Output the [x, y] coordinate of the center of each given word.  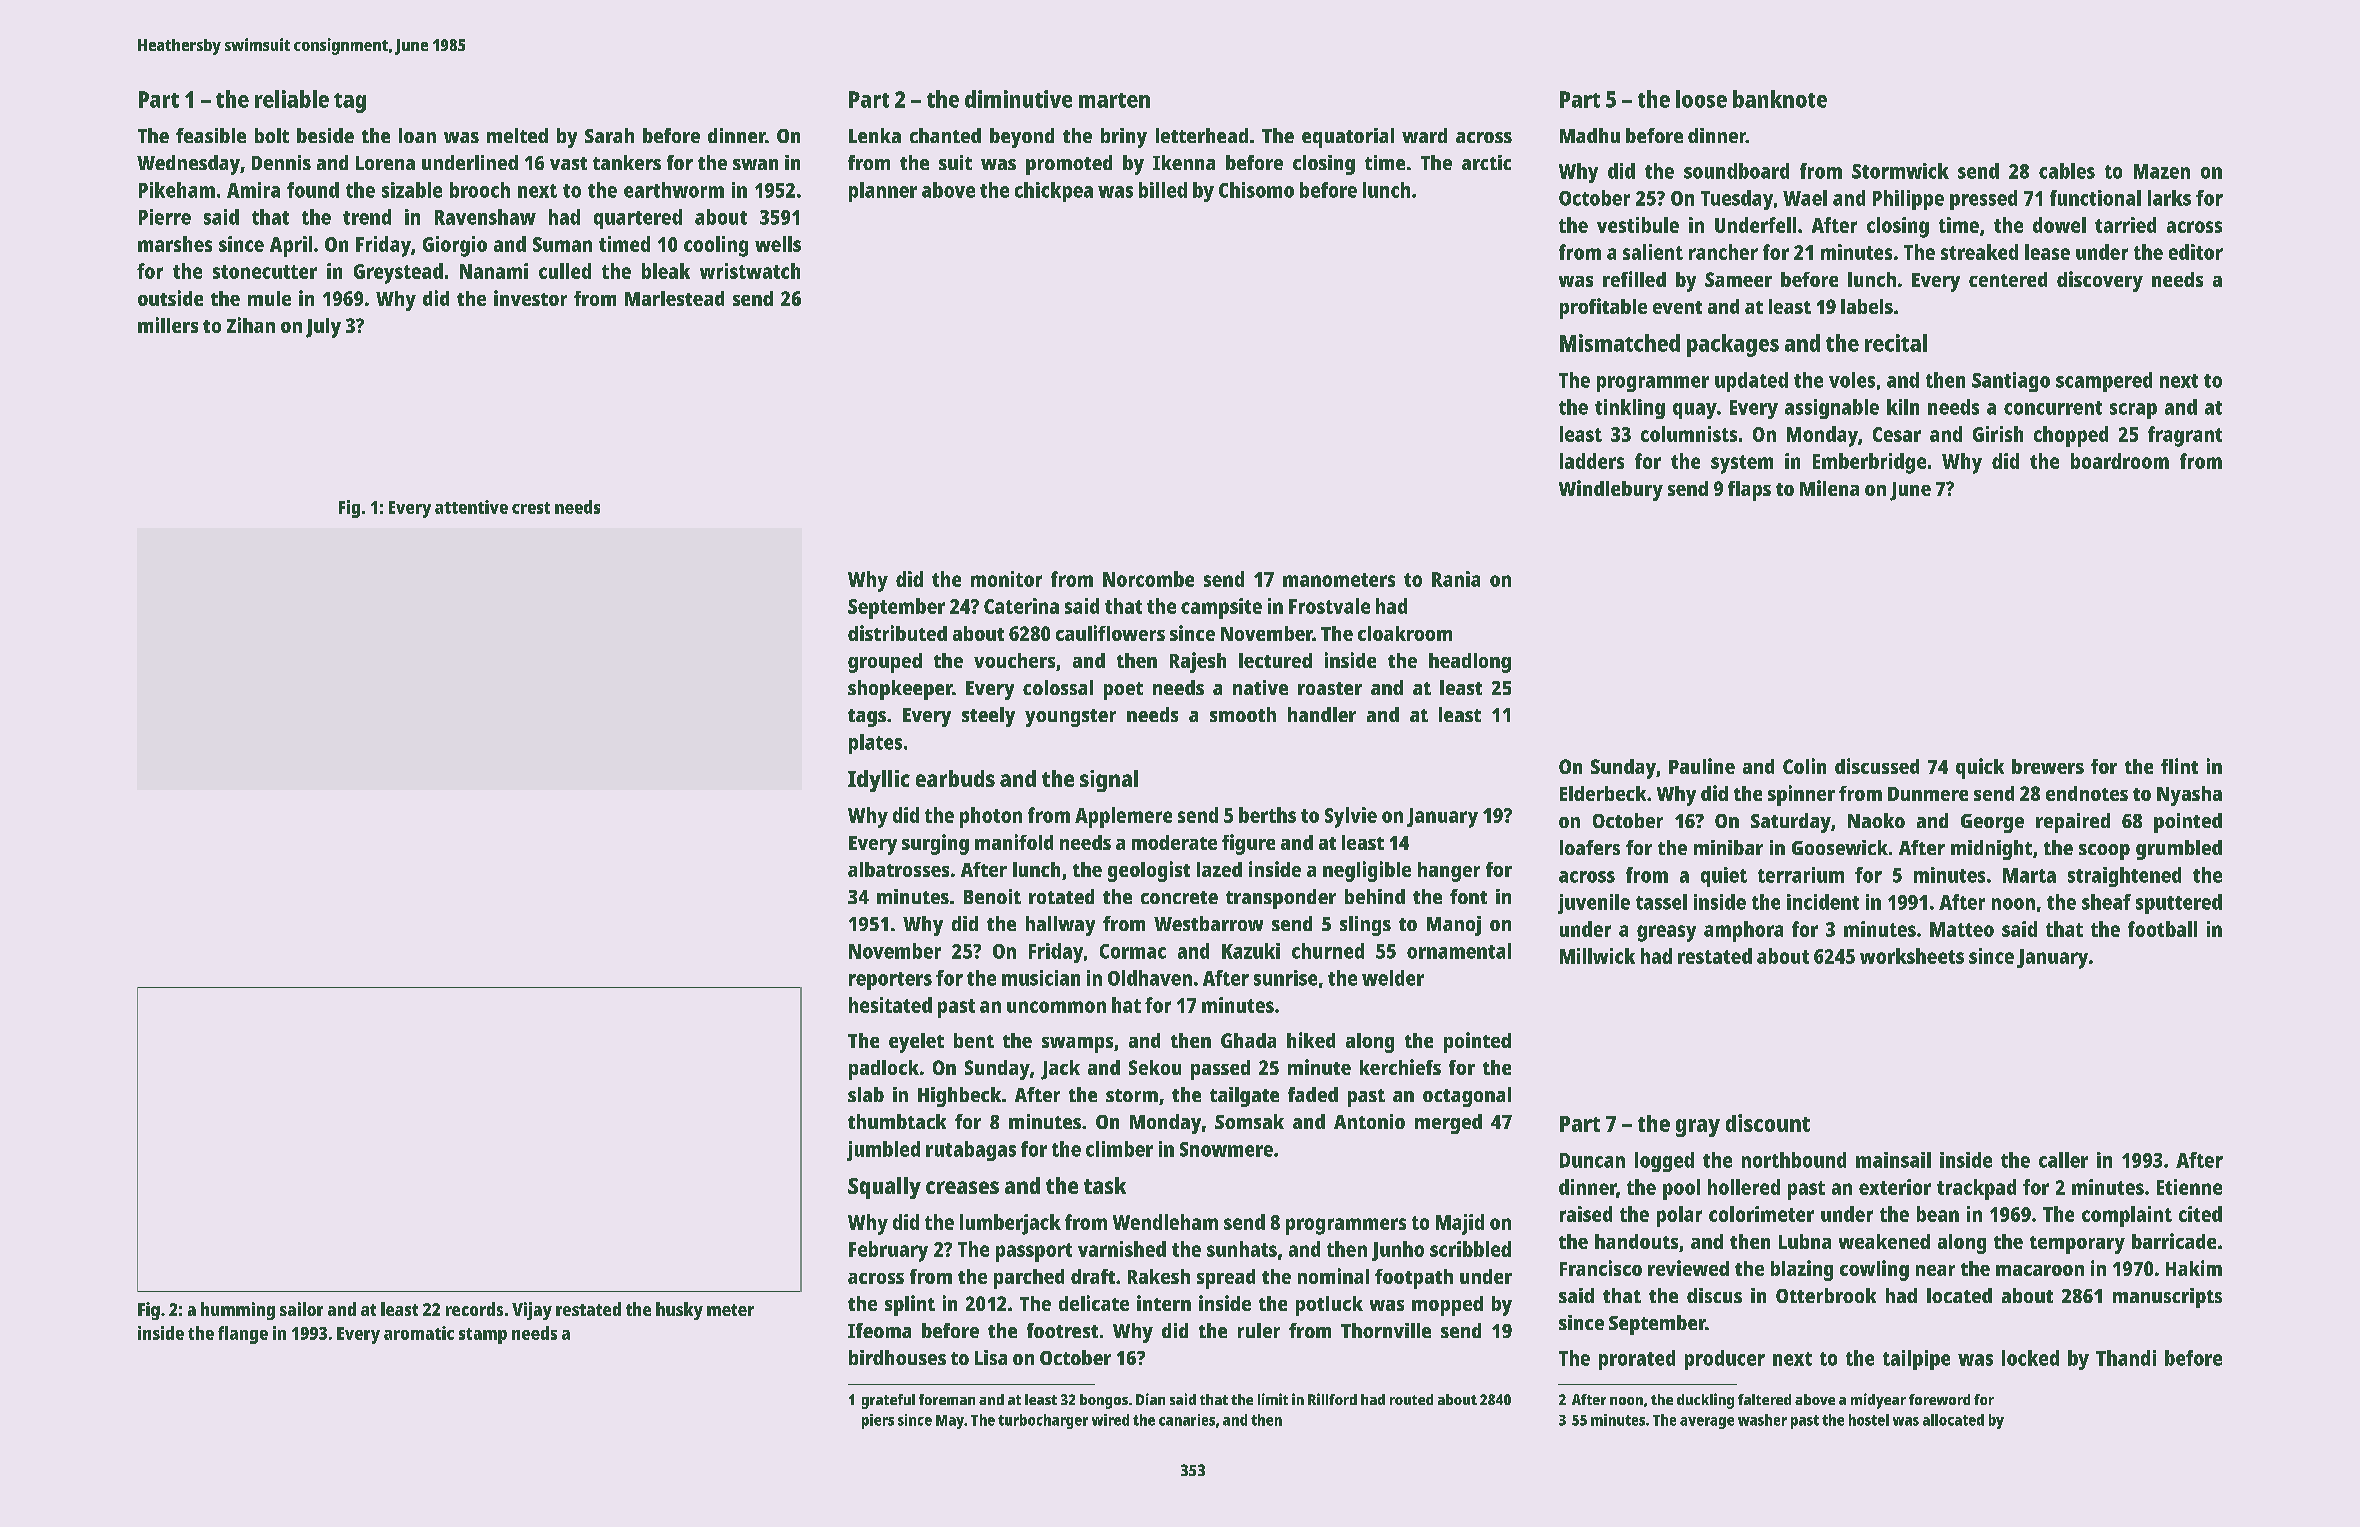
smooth [1243, 714]
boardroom [2120, 461]
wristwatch [750, 271]
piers [878, 1421]
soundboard [1736, 171]
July [323, 328]
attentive [471, 507]
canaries [1187, 1420]
